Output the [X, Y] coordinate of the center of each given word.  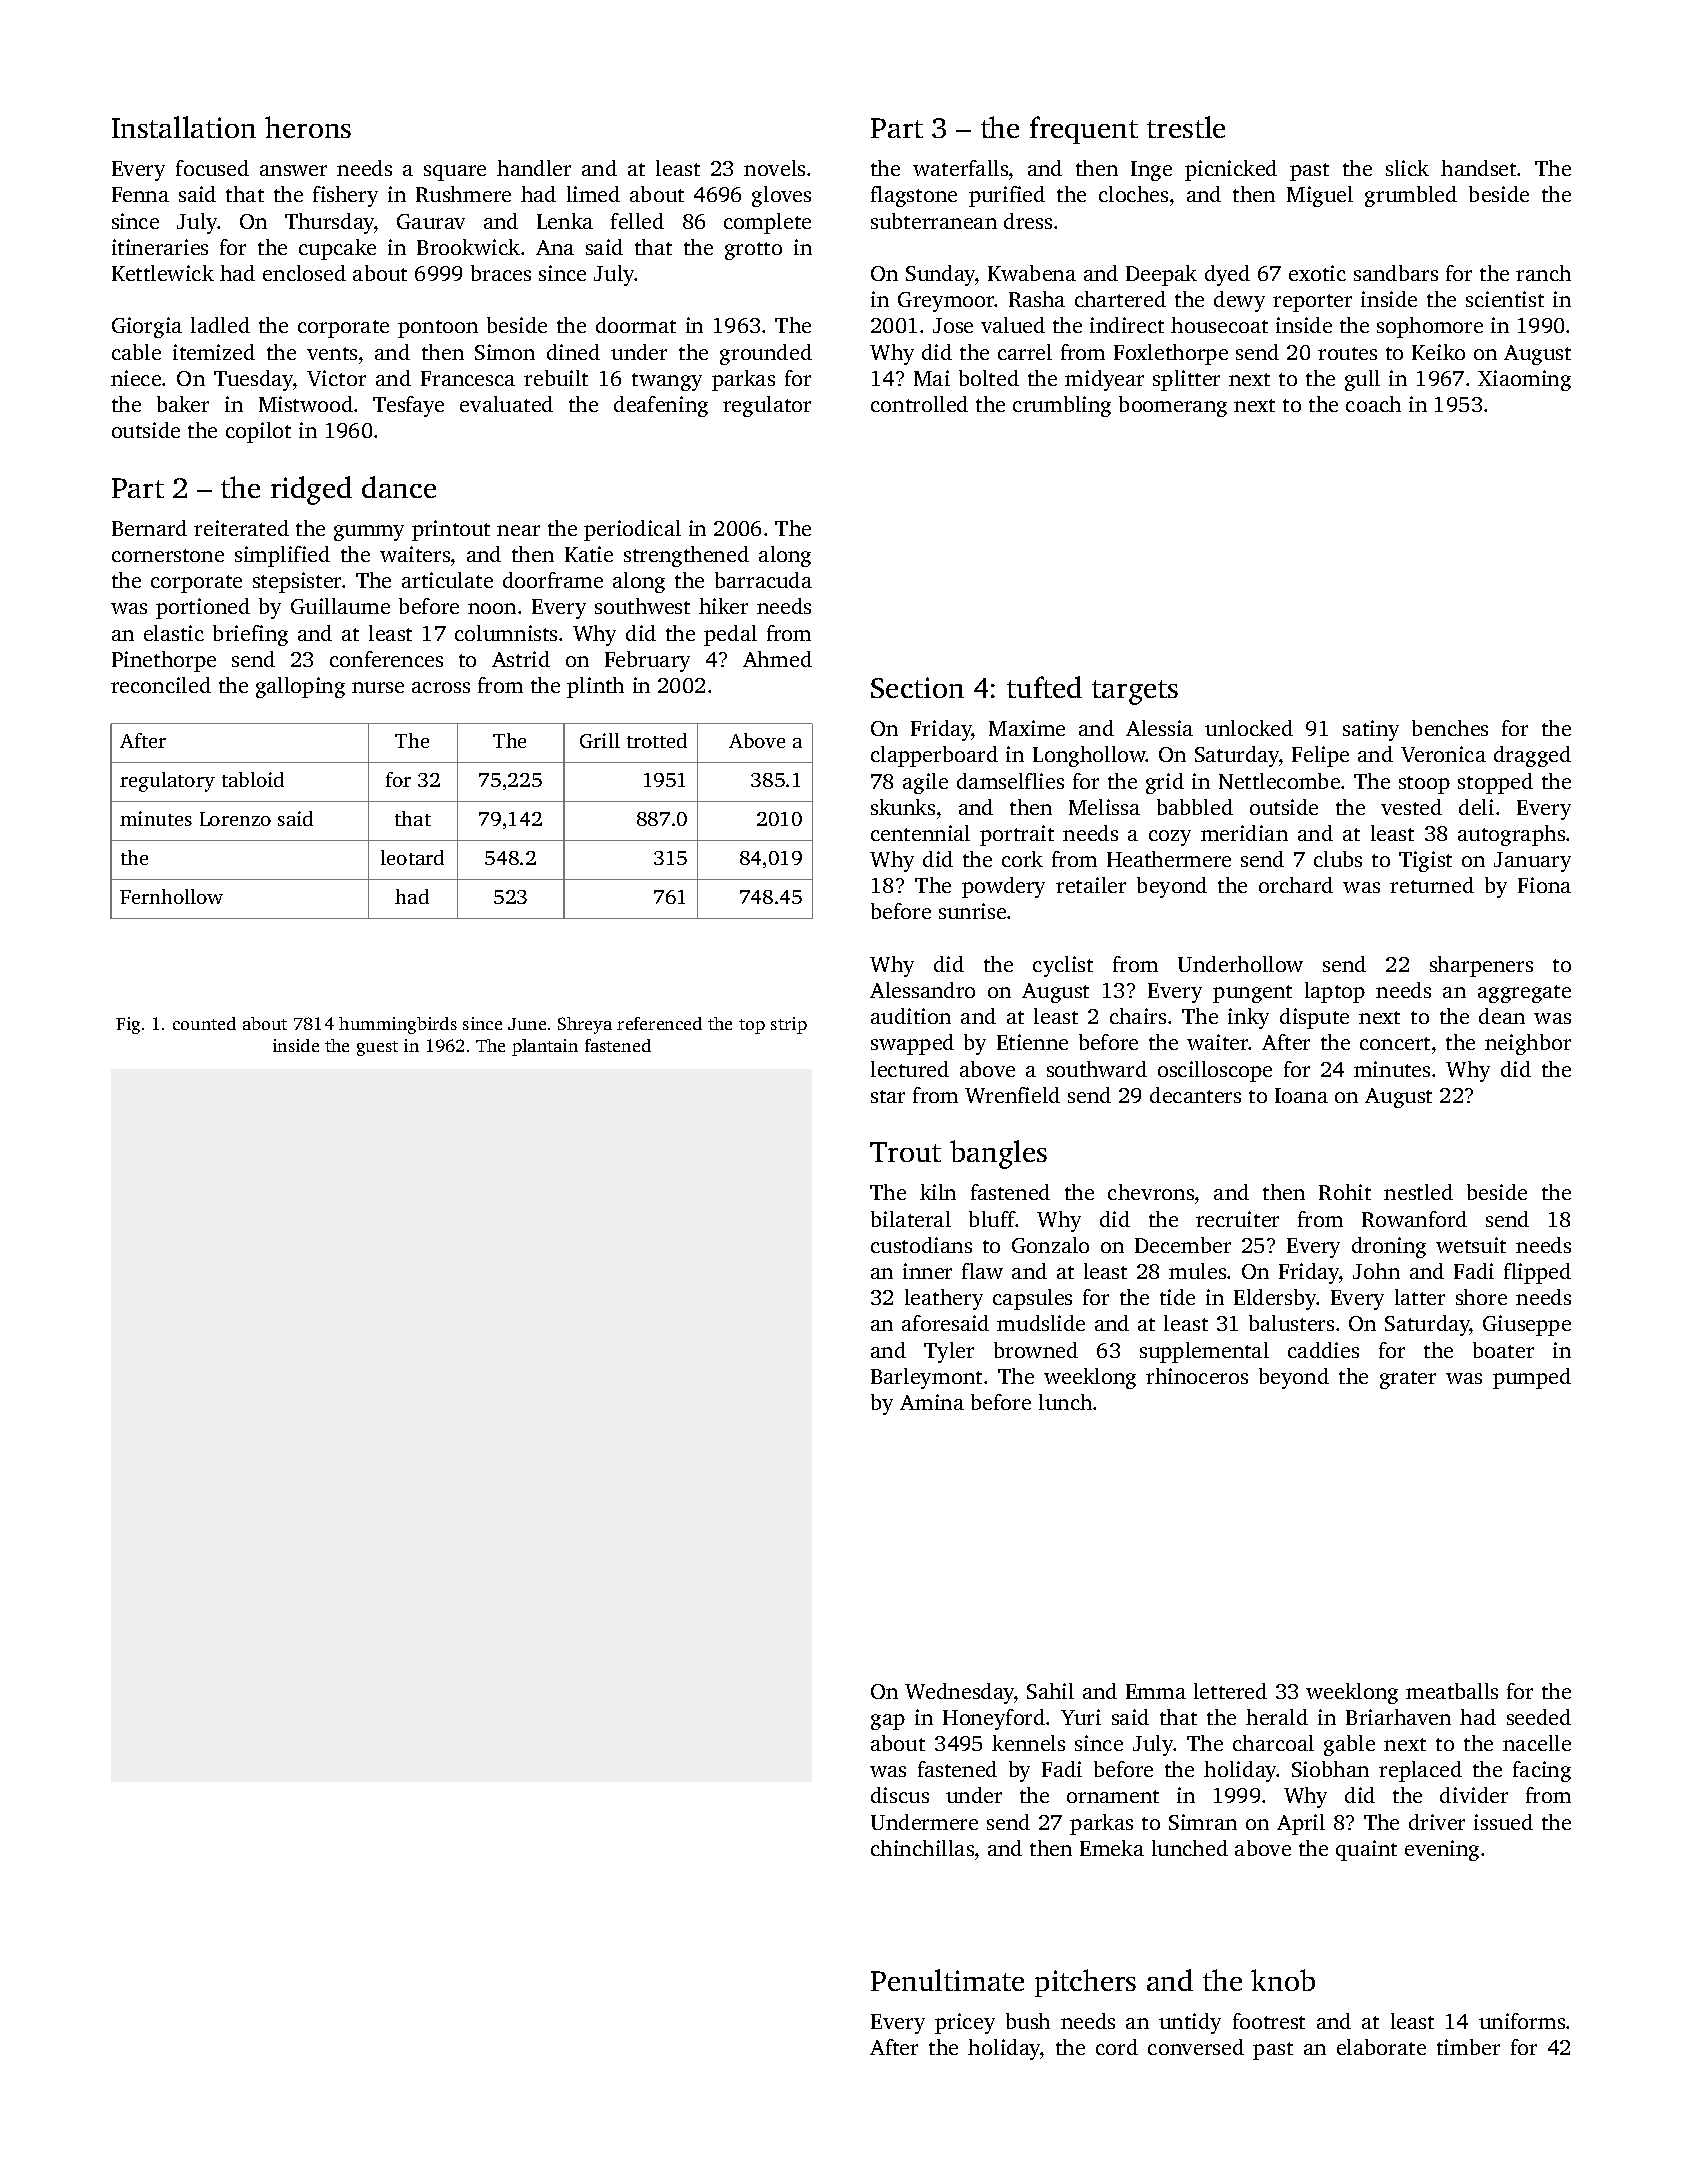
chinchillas [922, 1848]
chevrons [1151, 1192]
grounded [766, 354]
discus [900, 1795]
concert [1395, 1043]
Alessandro [922, 990]
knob [1283, 1980]
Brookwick [468, 247]
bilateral [911, 1219]
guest [377, 1048]
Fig [128, 1025]
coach [1373, 404]
